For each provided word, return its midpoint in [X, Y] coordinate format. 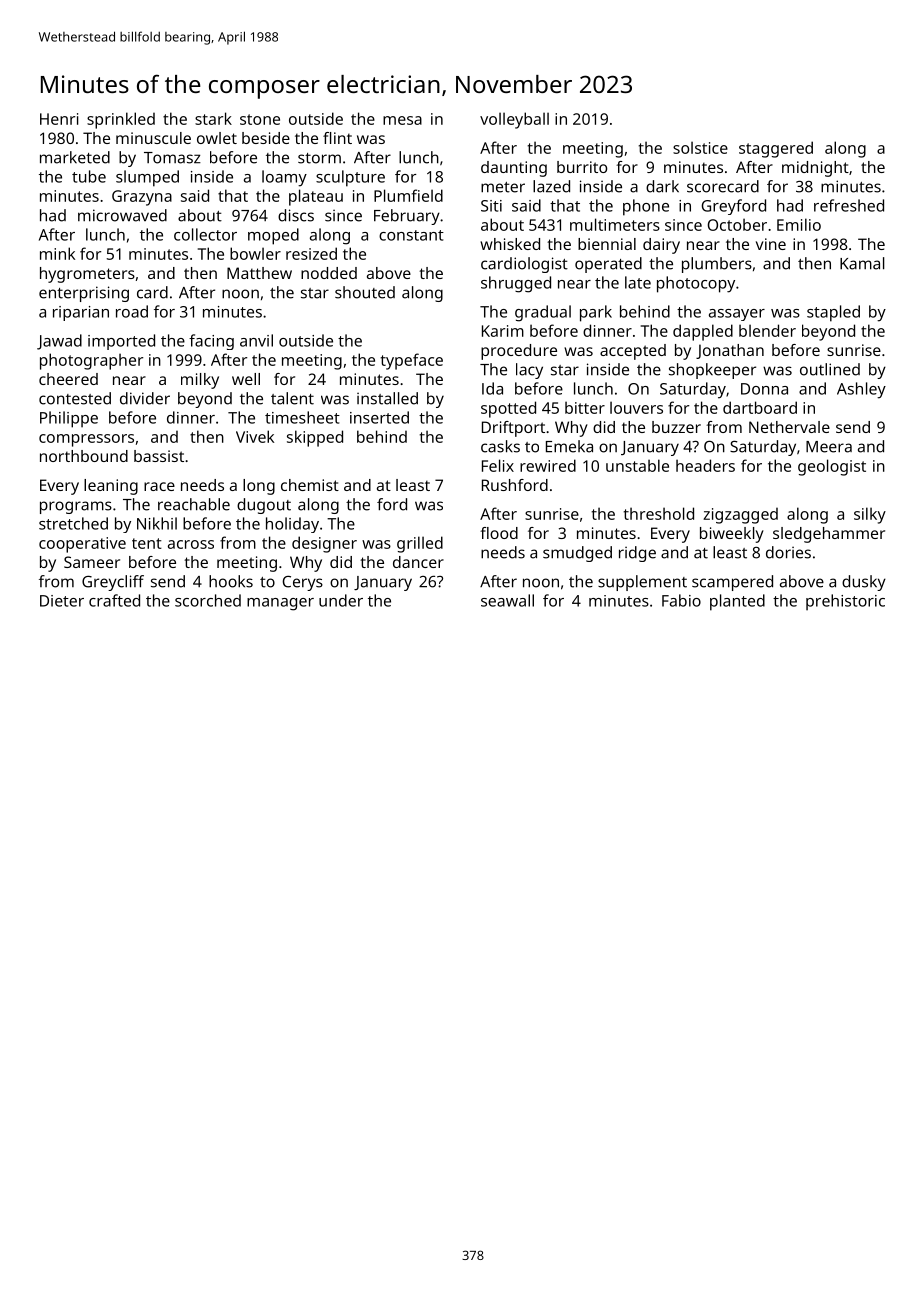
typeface [412, 361]
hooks [231, 581]
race [159, 486]
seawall [507, 600]
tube [89, 176]
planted [737, 602]
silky [870, 515]
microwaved [122, 215]
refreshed [849, 205]
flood [499, 533]
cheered [68, 379]
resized [311, 253]
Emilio [799, 224]
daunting [514, 169]
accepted [633, 352]
